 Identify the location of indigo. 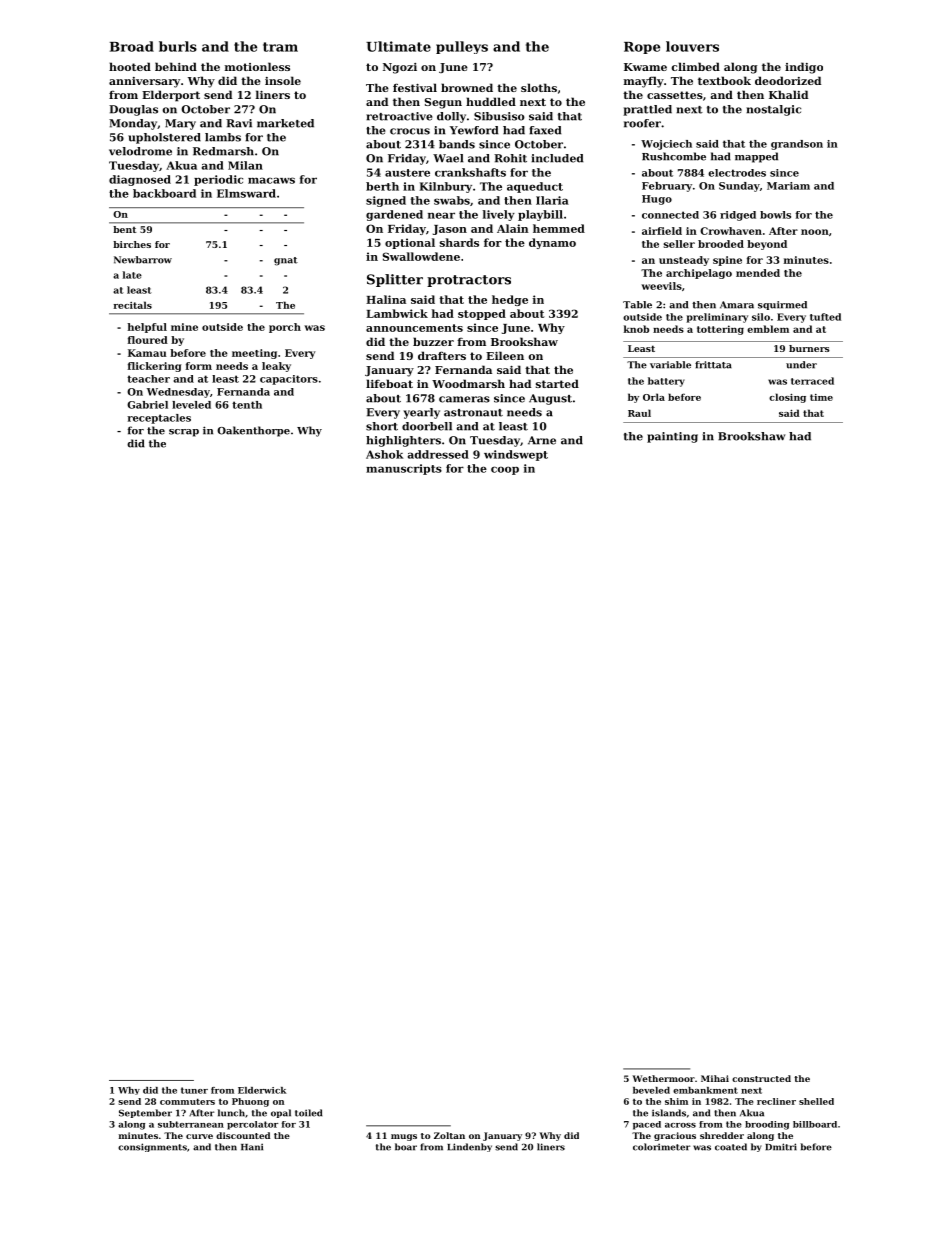
(804, 68).
